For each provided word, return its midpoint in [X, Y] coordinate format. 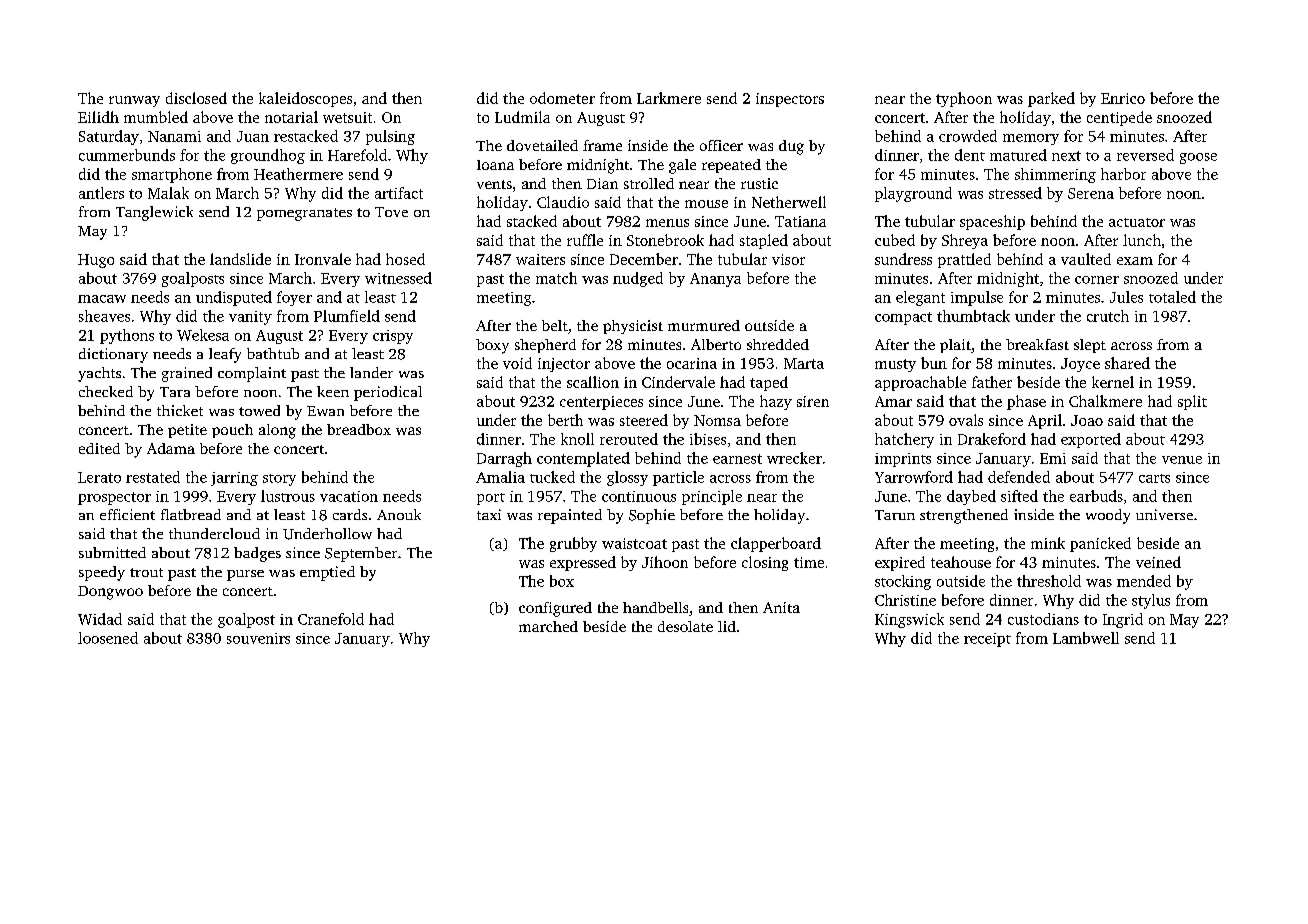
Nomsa [717, 420]
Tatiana [800, 221]
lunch [1142, 240]
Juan [253, 136]
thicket [180, 410]
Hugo [96, 261]
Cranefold [331, 619]
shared [1127, 363]
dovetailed [542, 145]
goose [1198, 158]
